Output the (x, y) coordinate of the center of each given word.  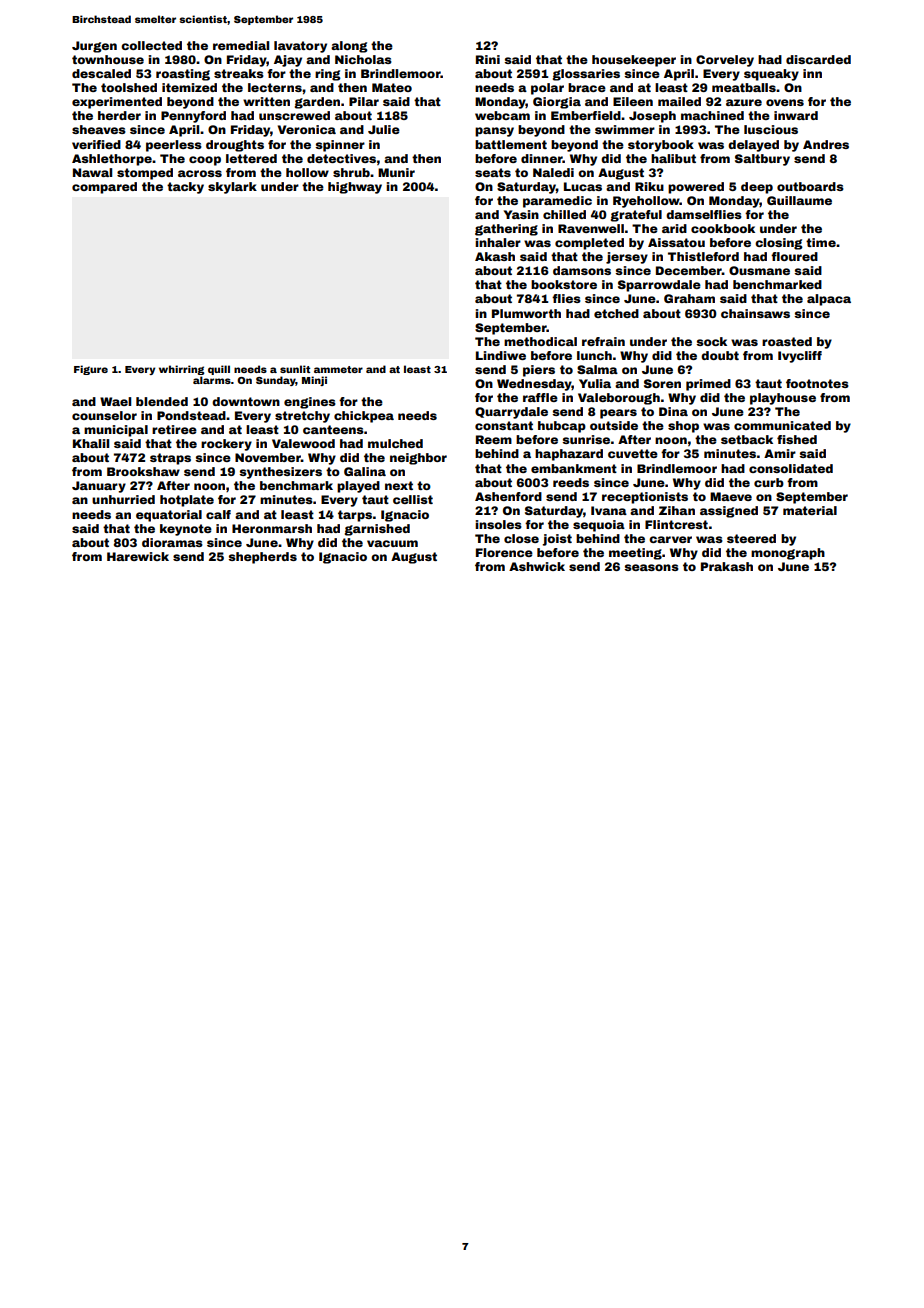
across (200, 173)
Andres (826, 144)
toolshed (129, 87)
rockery (226, 445)
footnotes (817, 383)
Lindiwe (501, 355)
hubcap (562, 427)
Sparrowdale (659, 286)
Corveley (725, 61)
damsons (582, 270)
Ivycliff (800, 357)
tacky (185, 188)
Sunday (276, 381)
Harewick (138, 556)
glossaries (586, 75)
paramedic (557, 202)
